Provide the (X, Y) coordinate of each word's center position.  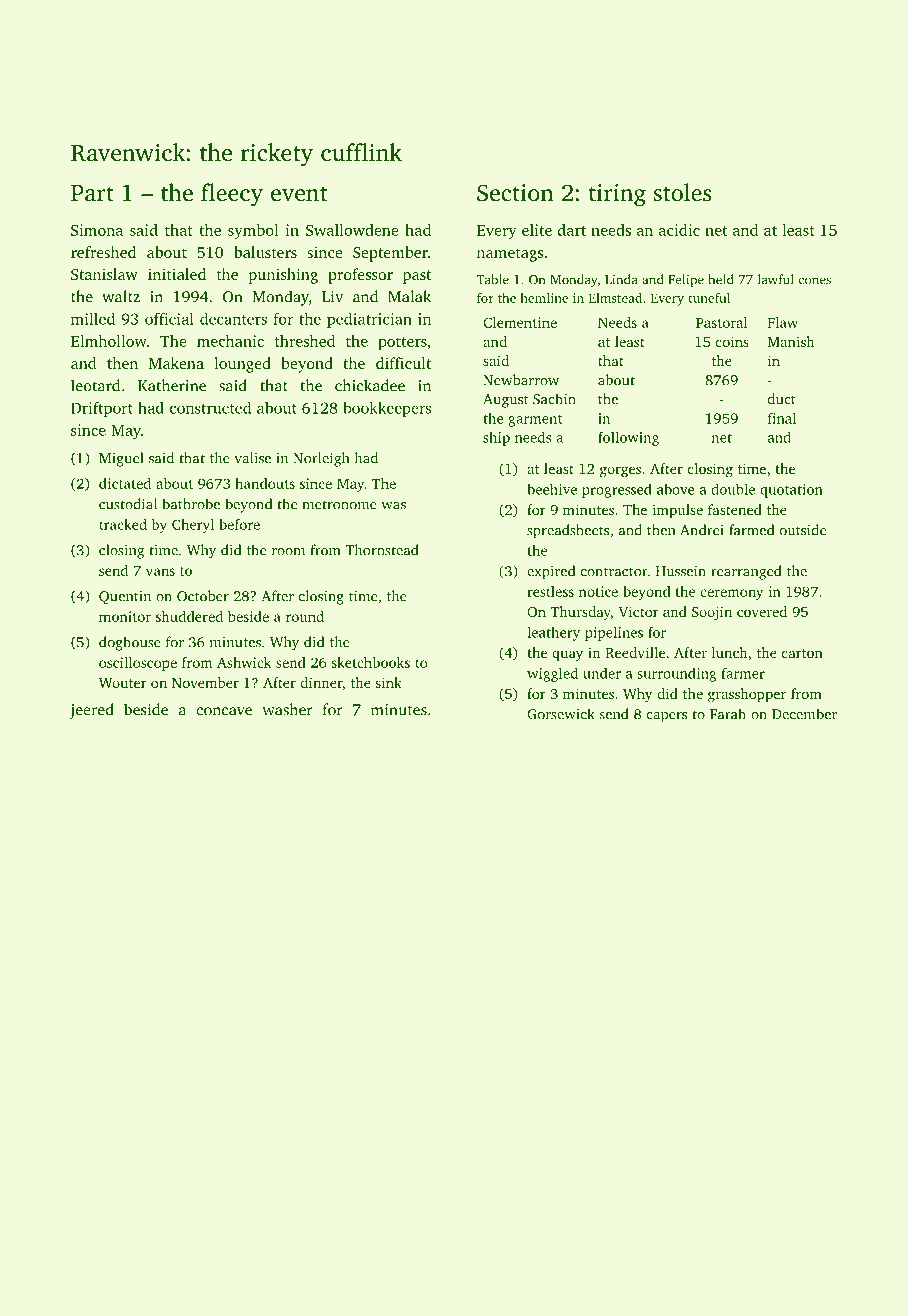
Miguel (121, 459)
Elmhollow (109, 341)
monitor (125, 616)
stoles (682, 192)
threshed (305, 341)
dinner (321, 682)
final (782, 418)
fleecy (232, 195)
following (628, 439)
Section (515, 193)
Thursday (580, 613)
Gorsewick (561, 714)
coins (732, 341)
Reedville (635, 652)
